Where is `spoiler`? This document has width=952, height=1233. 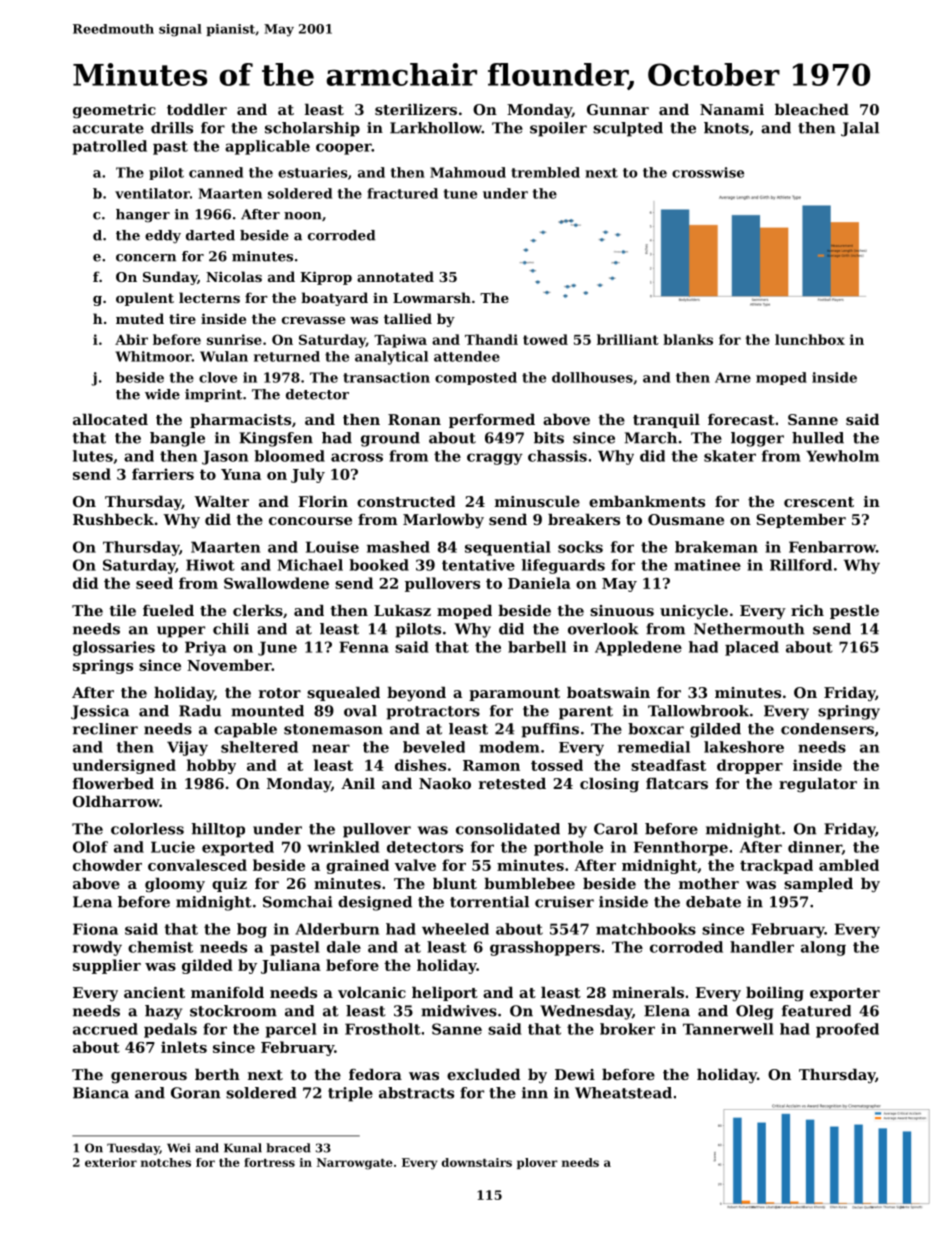
spoiler is located at coordinates (558, 129).
